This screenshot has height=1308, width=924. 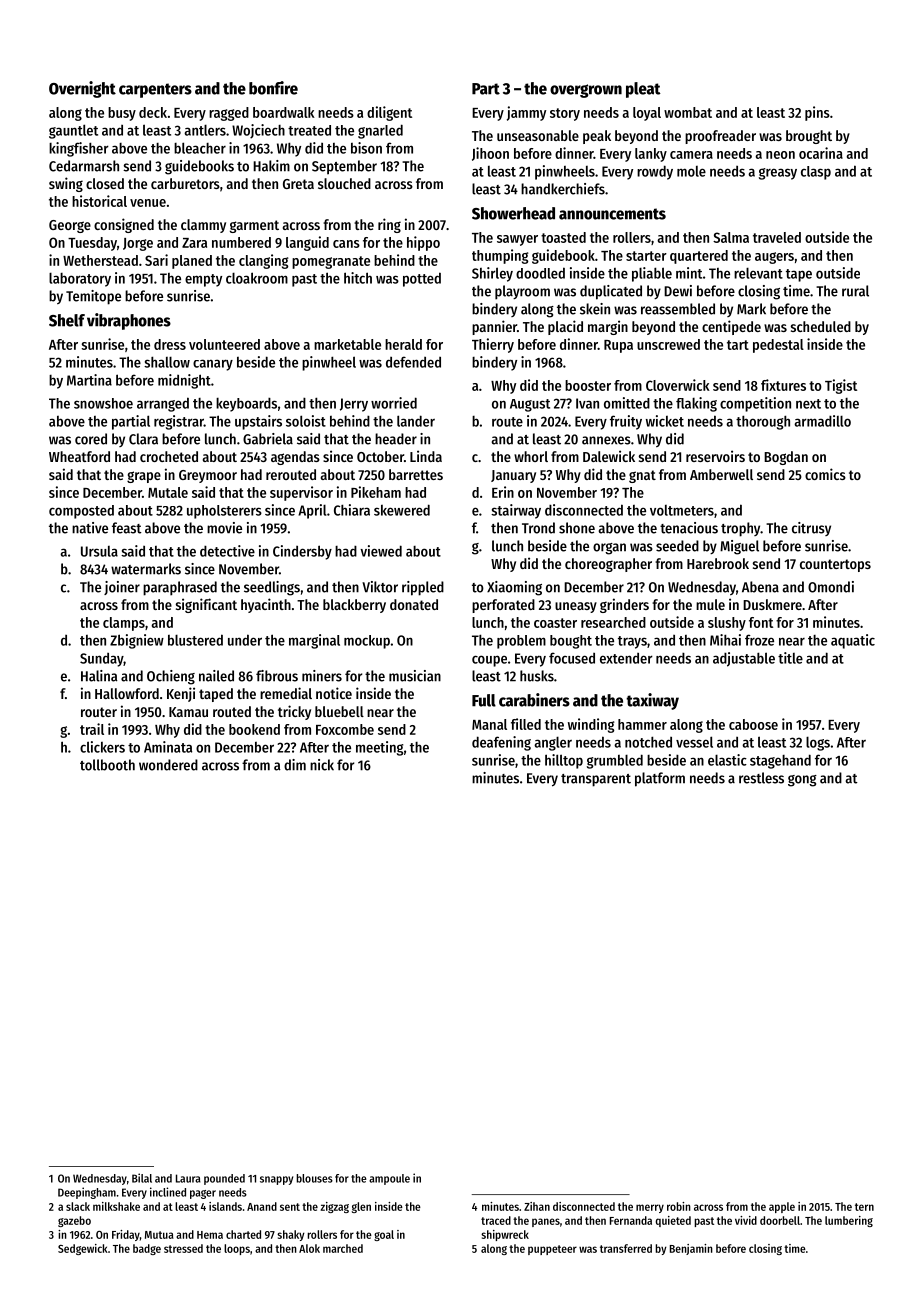 What do you see at coordinates (224, 1179) in the screenshot?
I see `pounded` at bounding box center [224, 1179].
